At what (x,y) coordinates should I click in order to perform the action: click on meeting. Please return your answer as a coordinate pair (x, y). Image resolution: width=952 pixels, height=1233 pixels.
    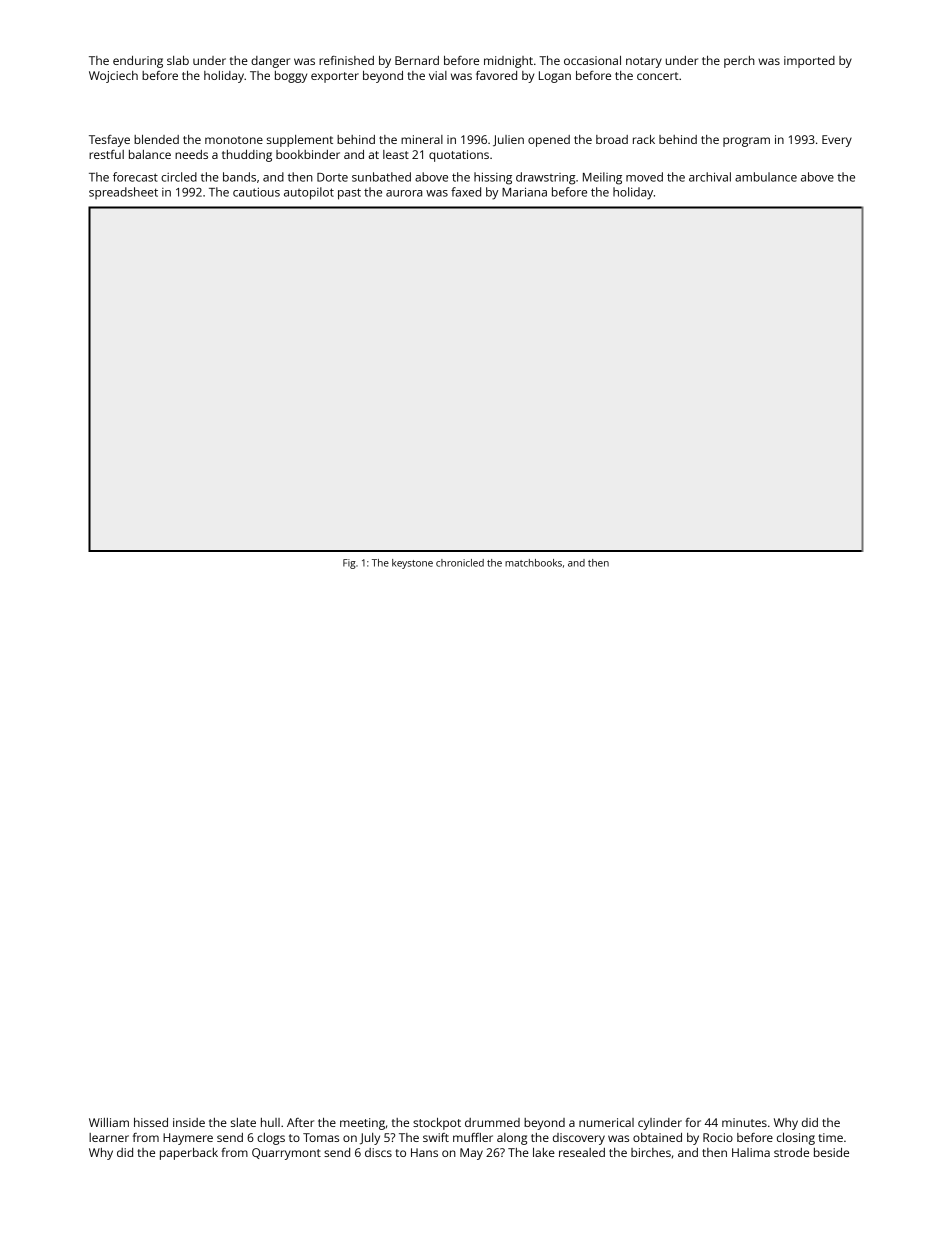
    Looking at the image, I should click on (362, 1124).
